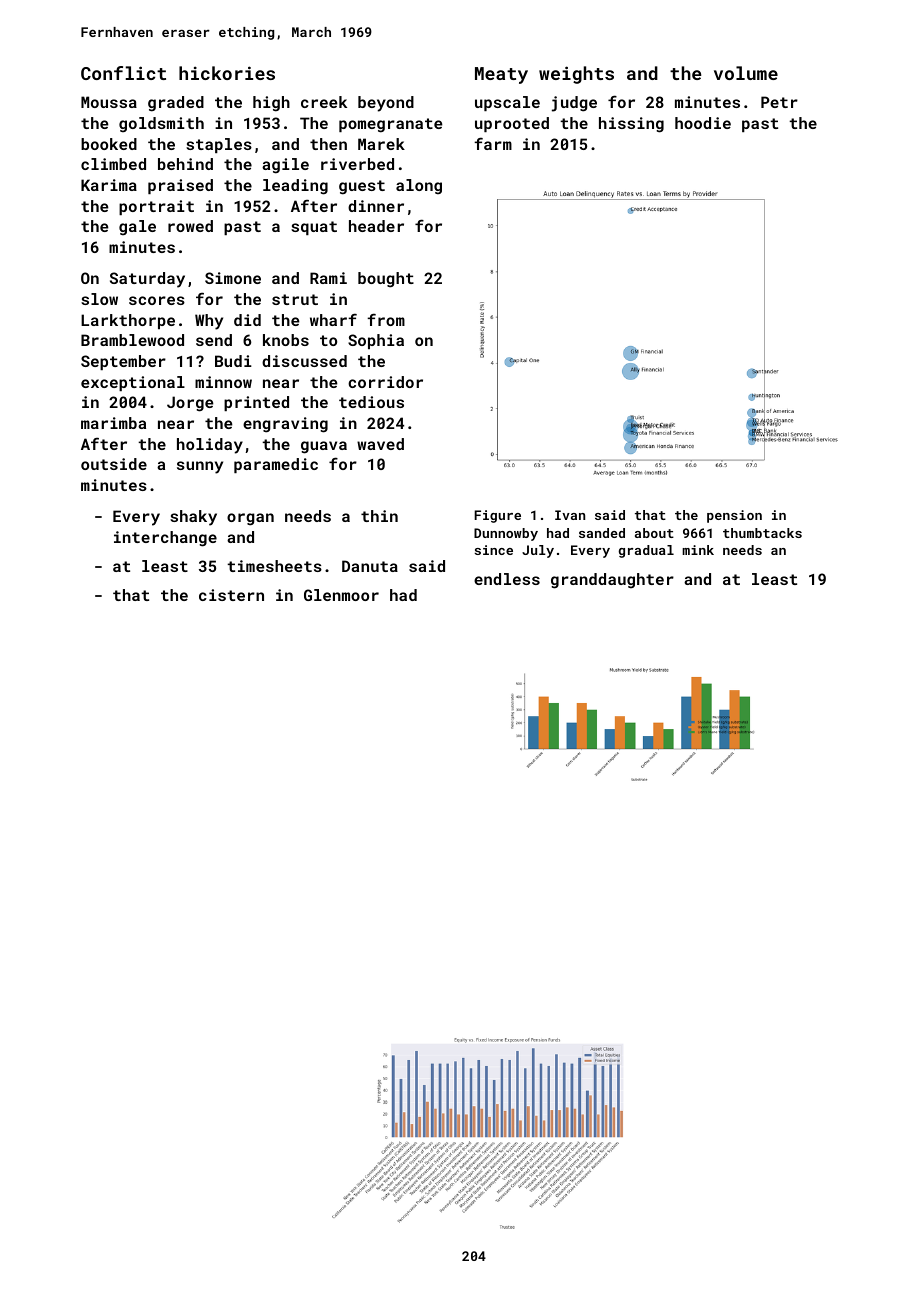 This page has height=1308, width=924. I want to click on hoodie, so click(703, 123).
